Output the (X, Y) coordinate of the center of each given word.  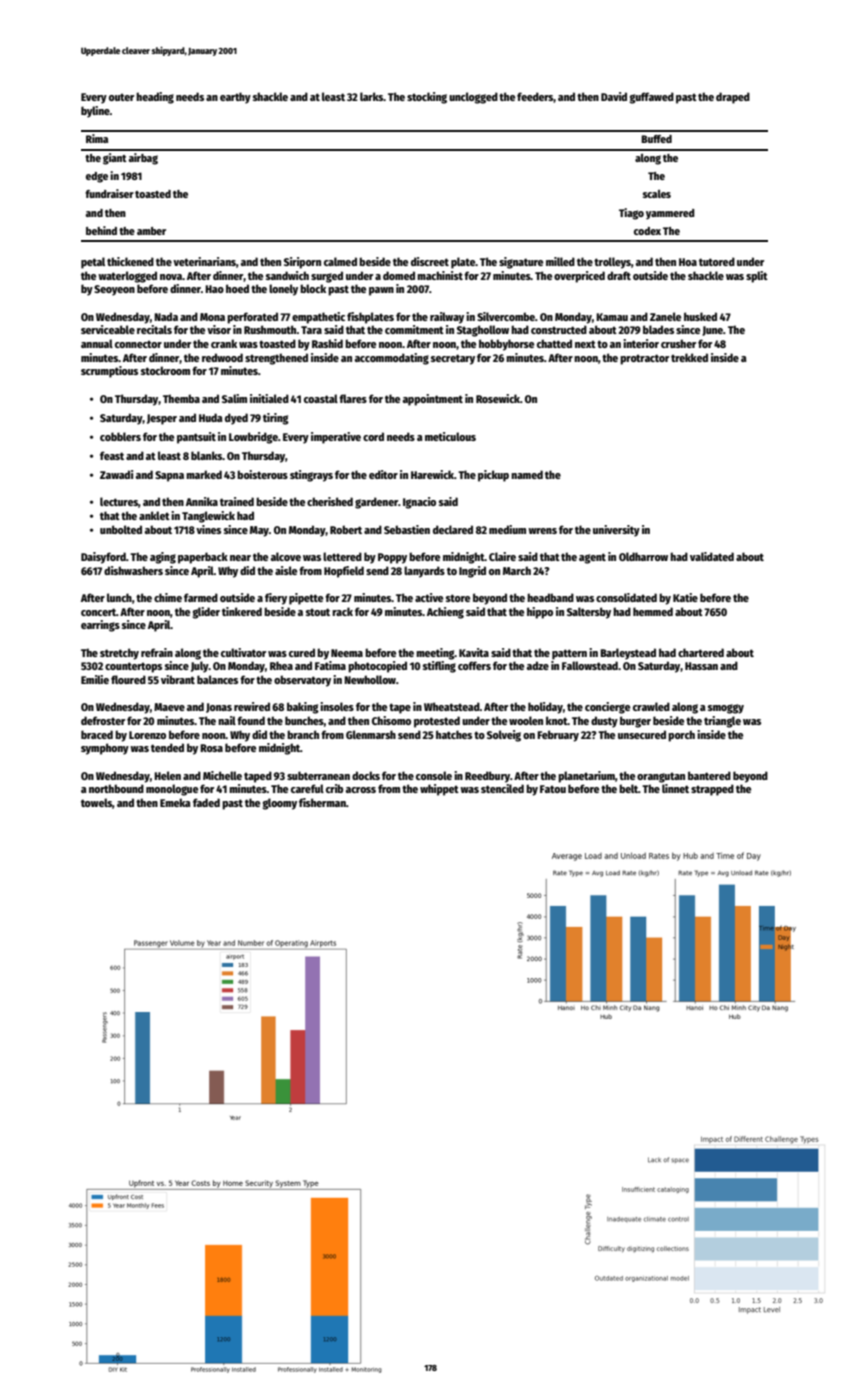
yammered (670, 214)
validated (712, 556)
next (585, 344)
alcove (286, 556)
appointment (433, 400)
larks (372, 96)
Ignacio (419, 503)
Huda (210, 417)
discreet (430, 261)
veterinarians (204, 261)
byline (95, 112)
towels (96, 802)
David (614, 96)
